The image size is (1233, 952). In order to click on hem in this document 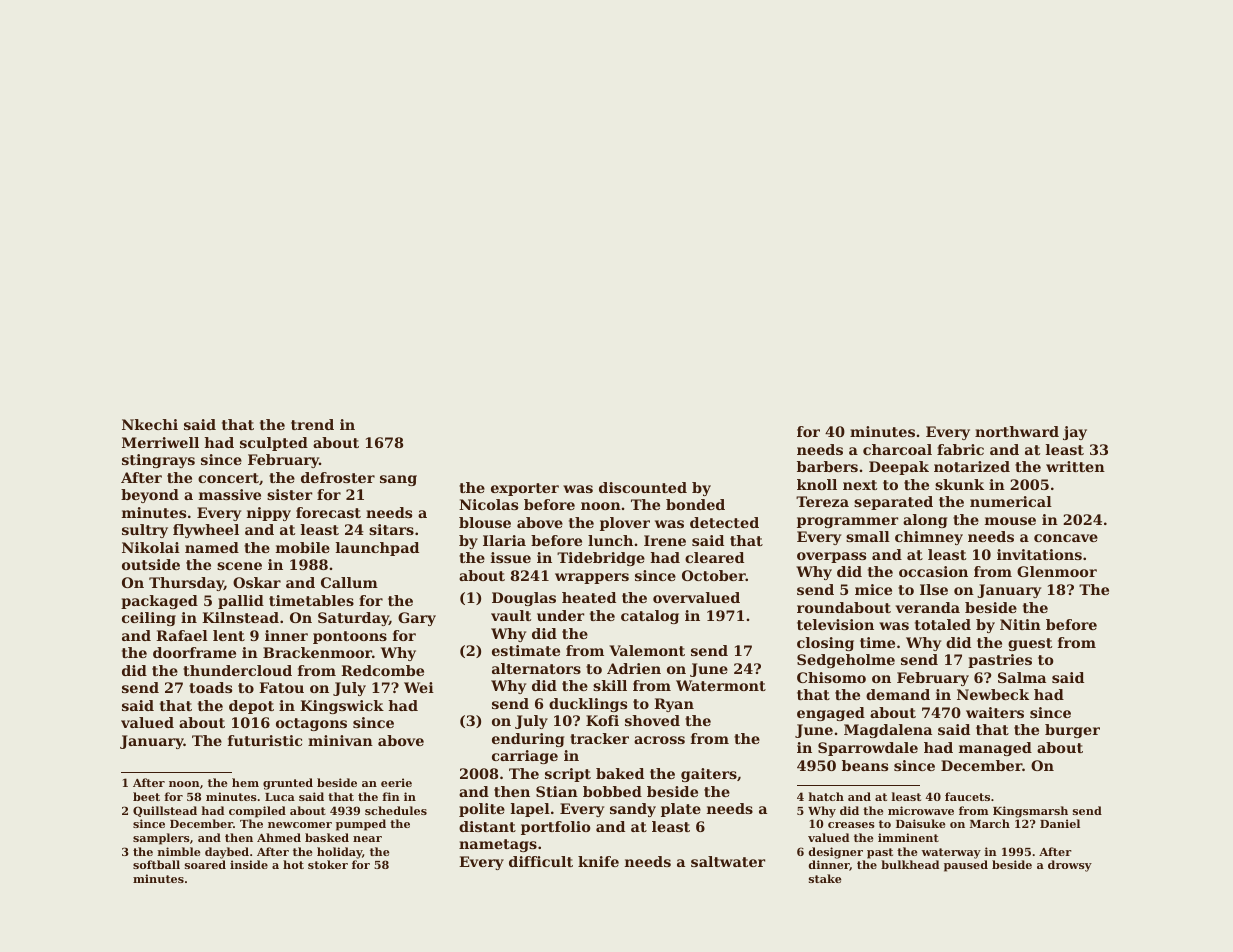, I will do `click(245, 782)`.
